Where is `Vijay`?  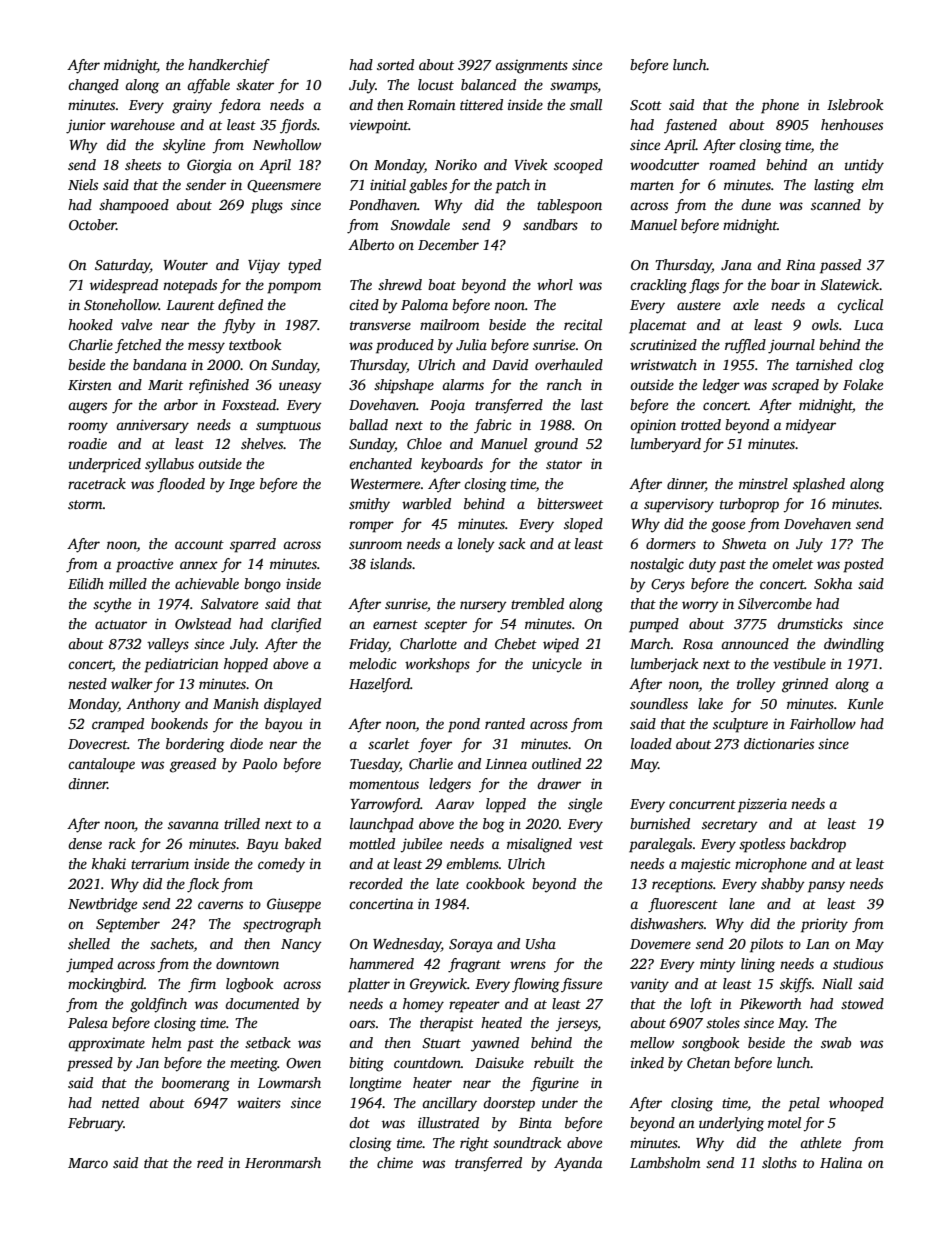 Vijay is located at coordinates (264, 266).
